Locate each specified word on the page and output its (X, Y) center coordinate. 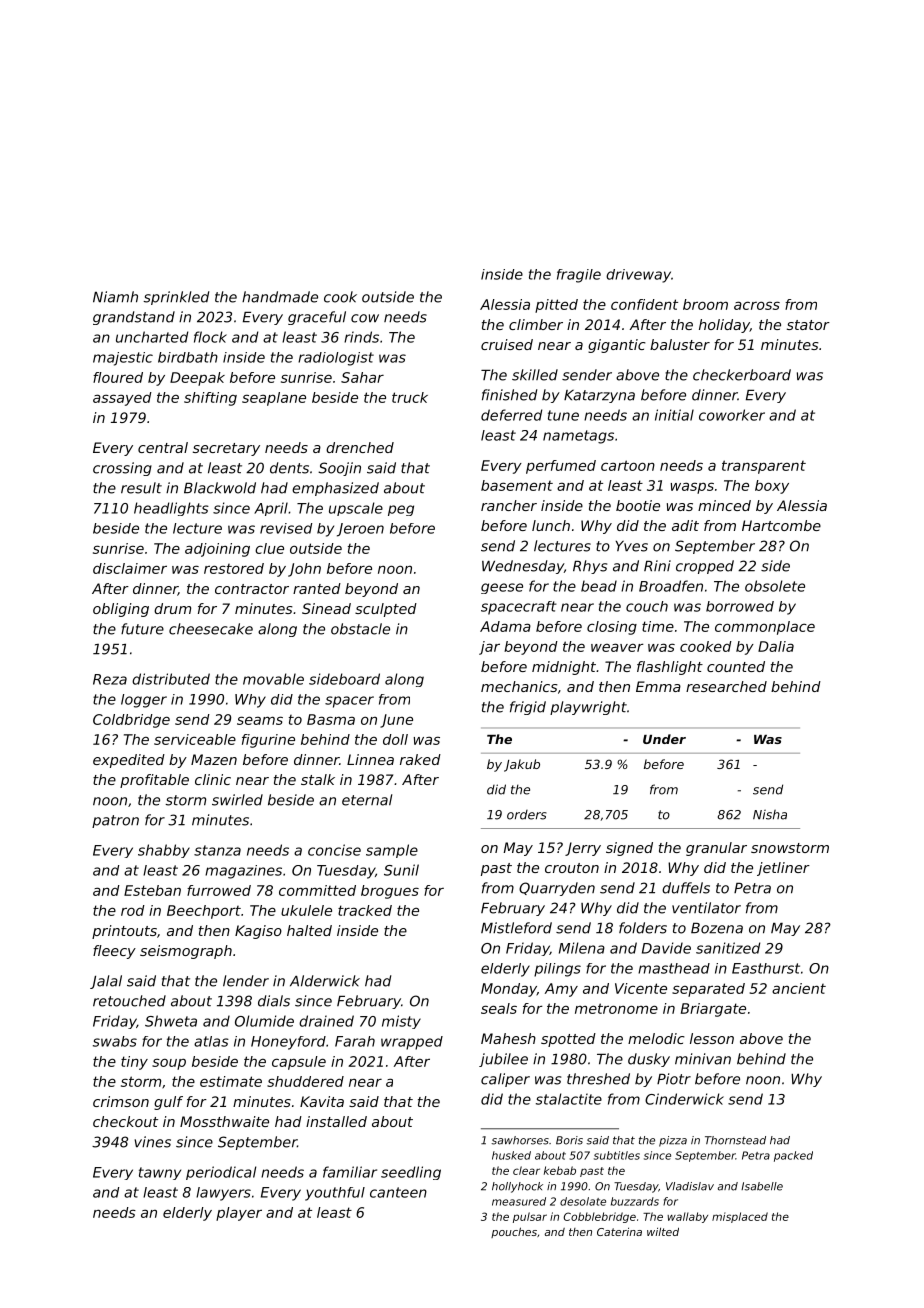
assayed (122, 399)
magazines (243, 872)
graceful (317, 318)
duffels (686, 888)
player (239, 1214)
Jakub (522, 765)
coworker (732, 415)
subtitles (617, 1155)
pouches (514, 1232)
